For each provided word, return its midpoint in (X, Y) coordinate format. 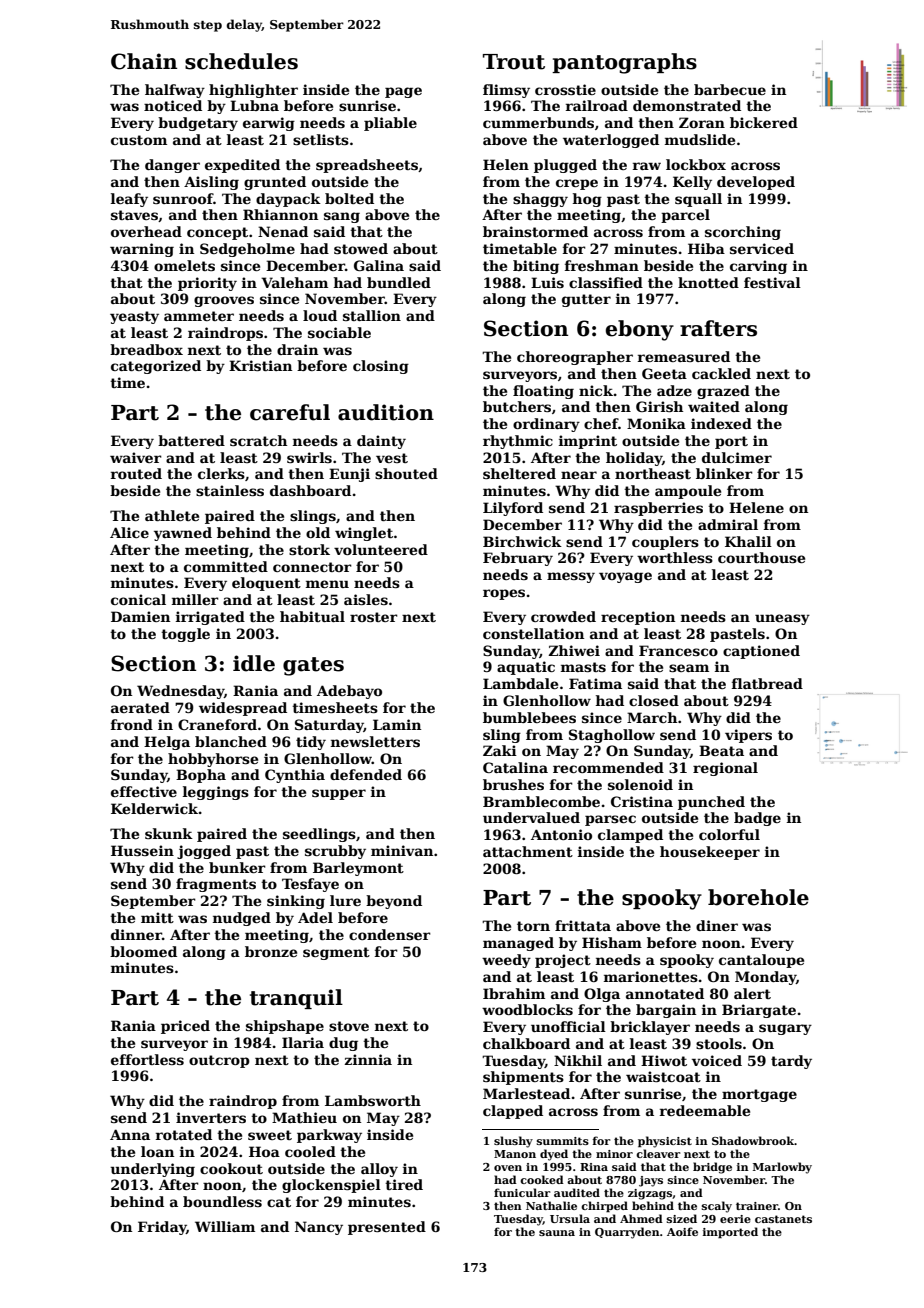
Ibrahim (514, 993)
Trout (514, 62)
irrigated (210, 618)
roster (374, 617)
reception (638, 618)
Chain (144, 61)
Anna (130, 1134)
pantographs (624, 63)
